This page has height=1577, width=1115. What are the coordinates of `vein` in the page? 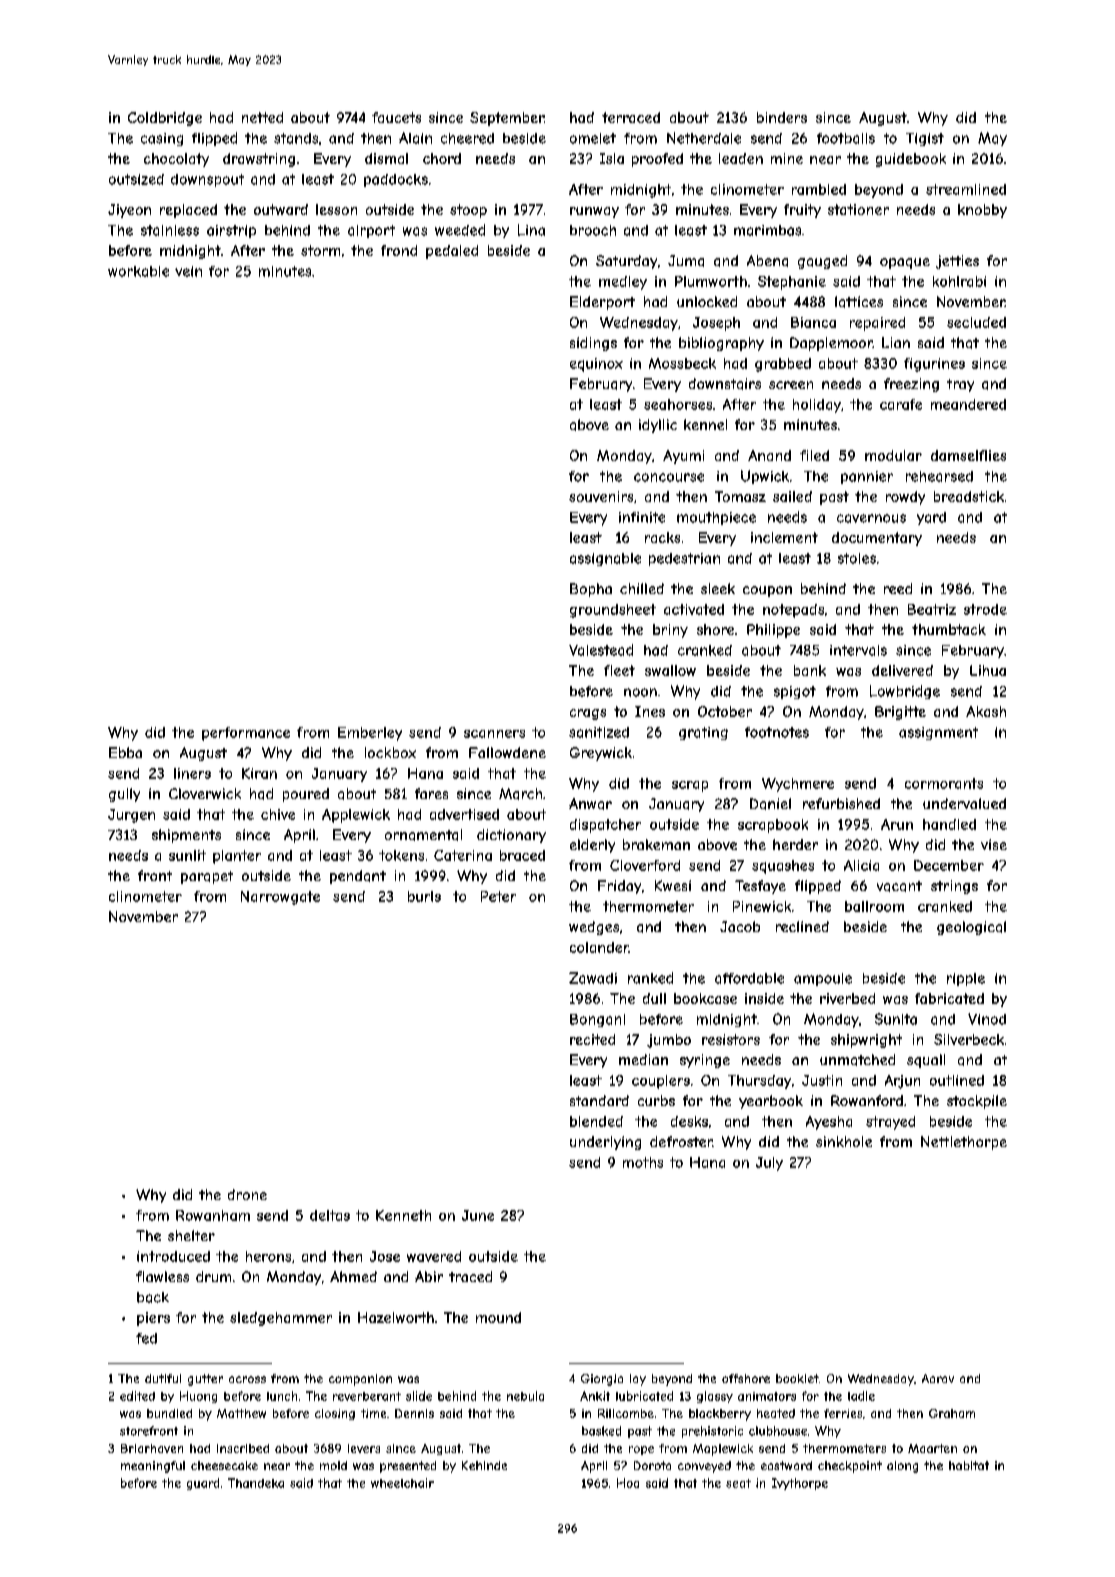 It's located at (188, 271).
